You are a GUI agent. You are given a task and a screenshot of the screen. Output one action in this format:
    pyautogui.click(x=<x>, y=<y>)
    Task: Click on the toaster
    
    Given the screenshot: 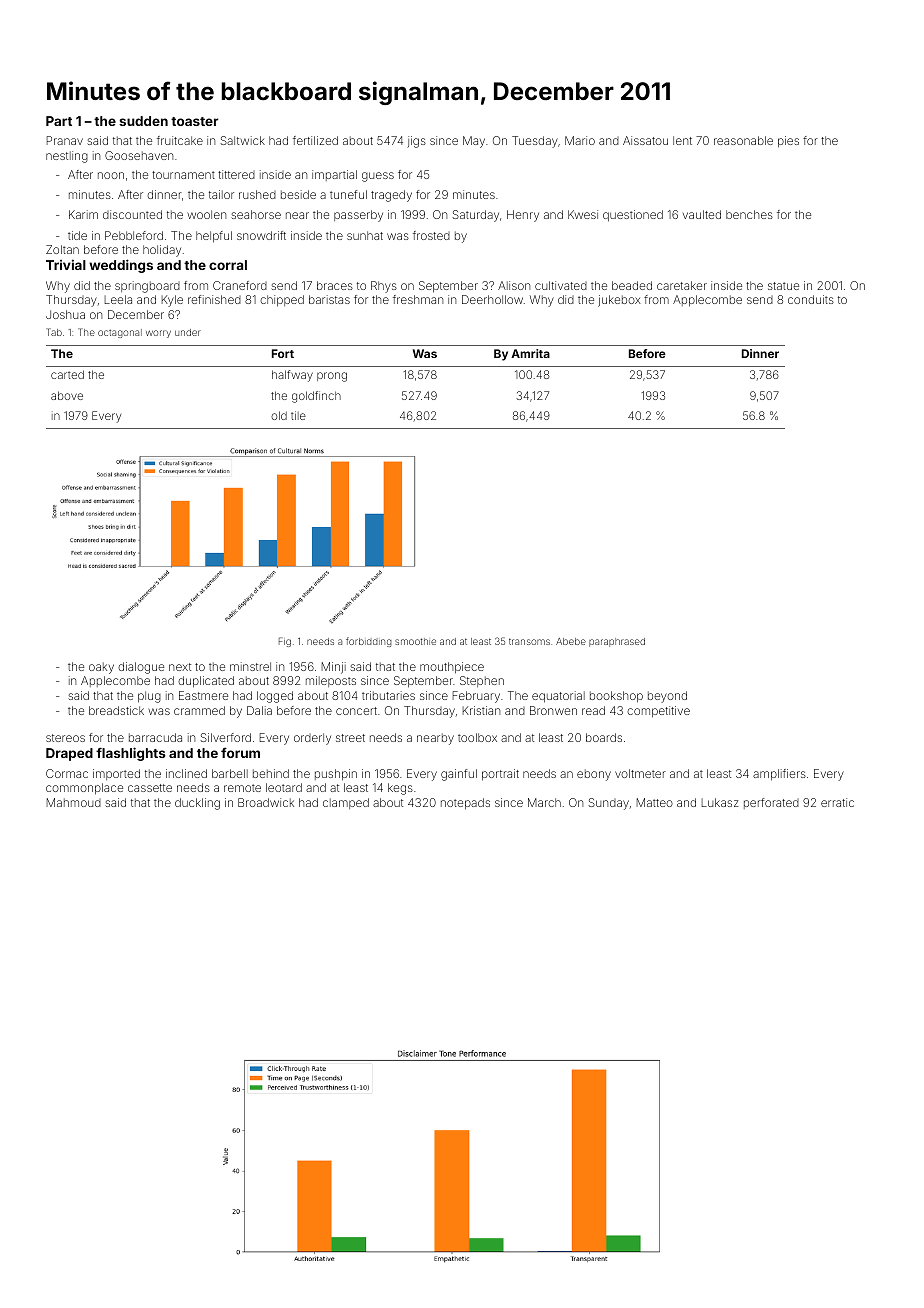 What is the action you would take?
    pyautogui.click(x=195, y=121)
